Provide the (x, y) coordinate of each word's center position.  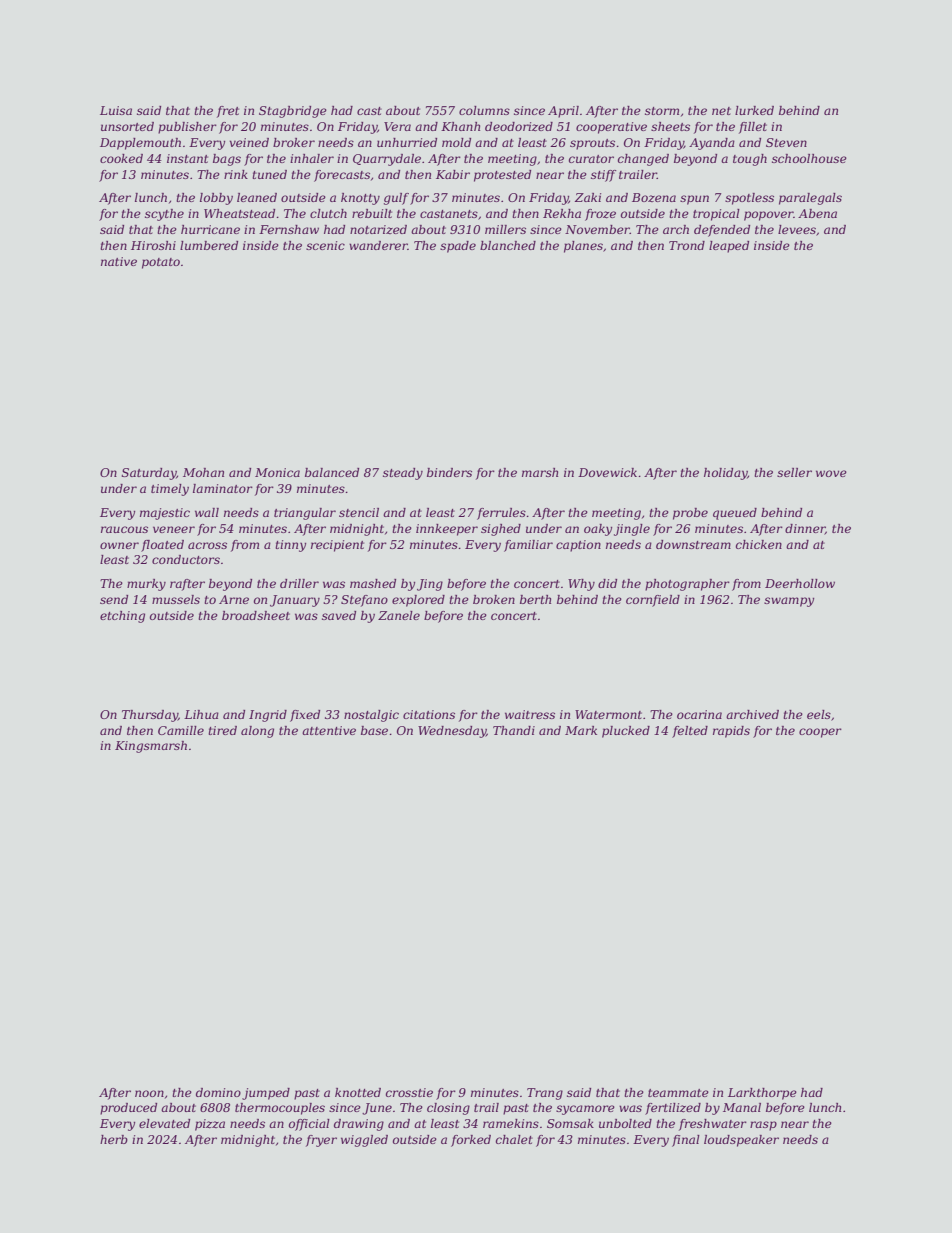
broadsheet (256, 615)
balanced (332, 472)
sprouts (592, 144)
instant (187, 158)
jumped (266, 1094)
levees (797, 229)
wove (831, 473)
